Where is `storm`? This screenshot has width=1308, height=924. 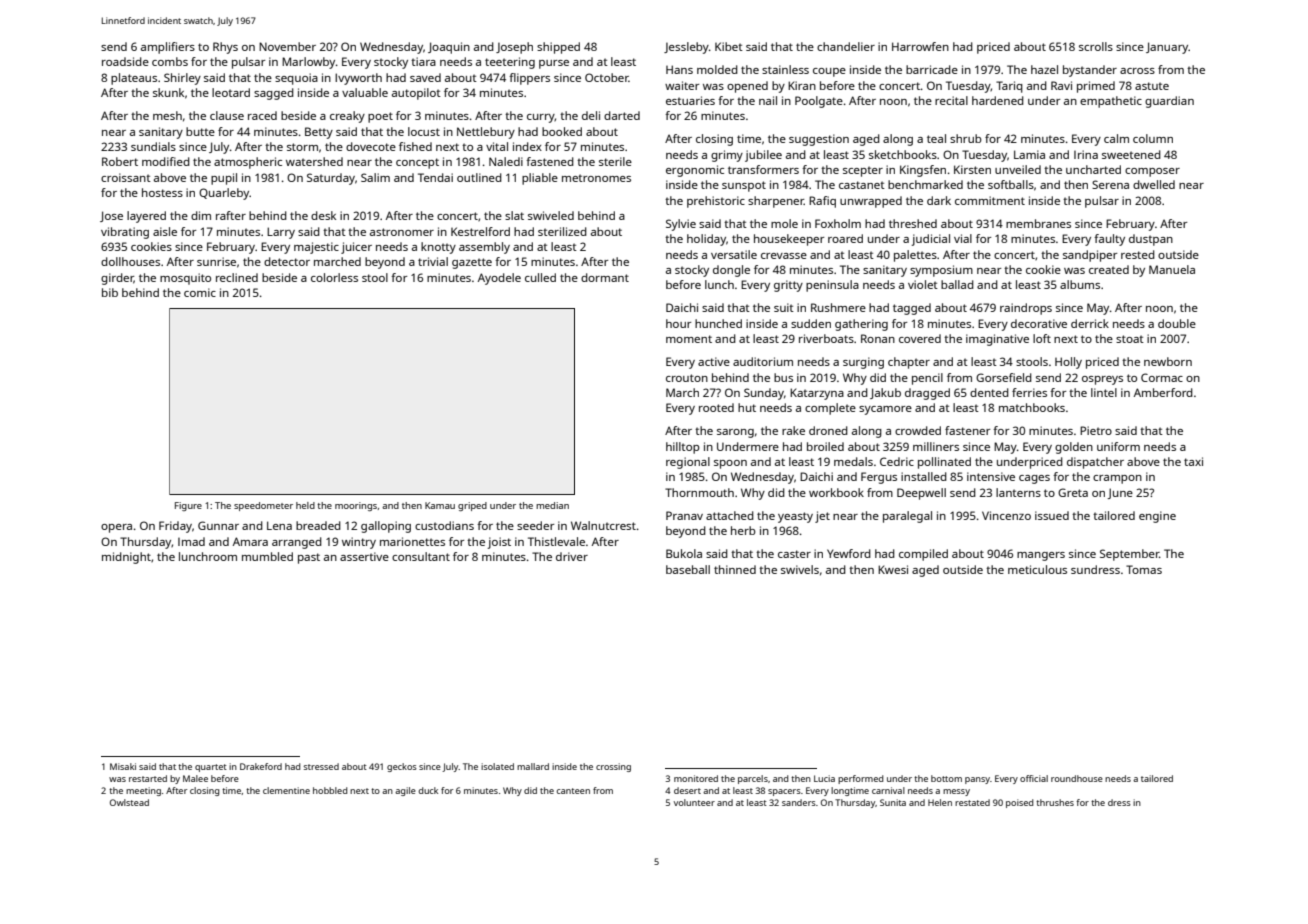
storm is located at coordinates (302, 147).
